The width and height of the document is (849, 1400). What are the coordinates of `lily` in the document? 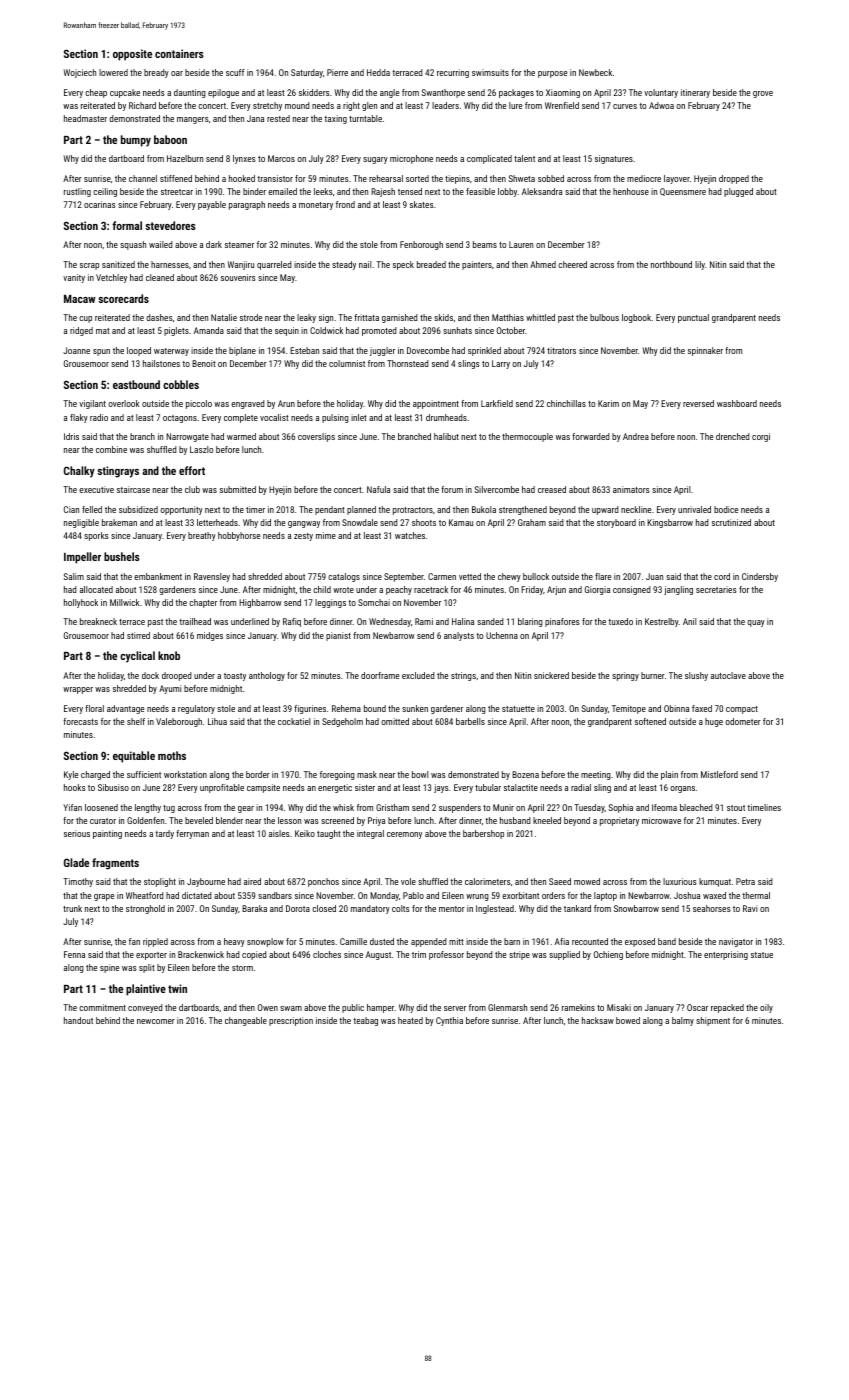 It's located at (700, 265).
